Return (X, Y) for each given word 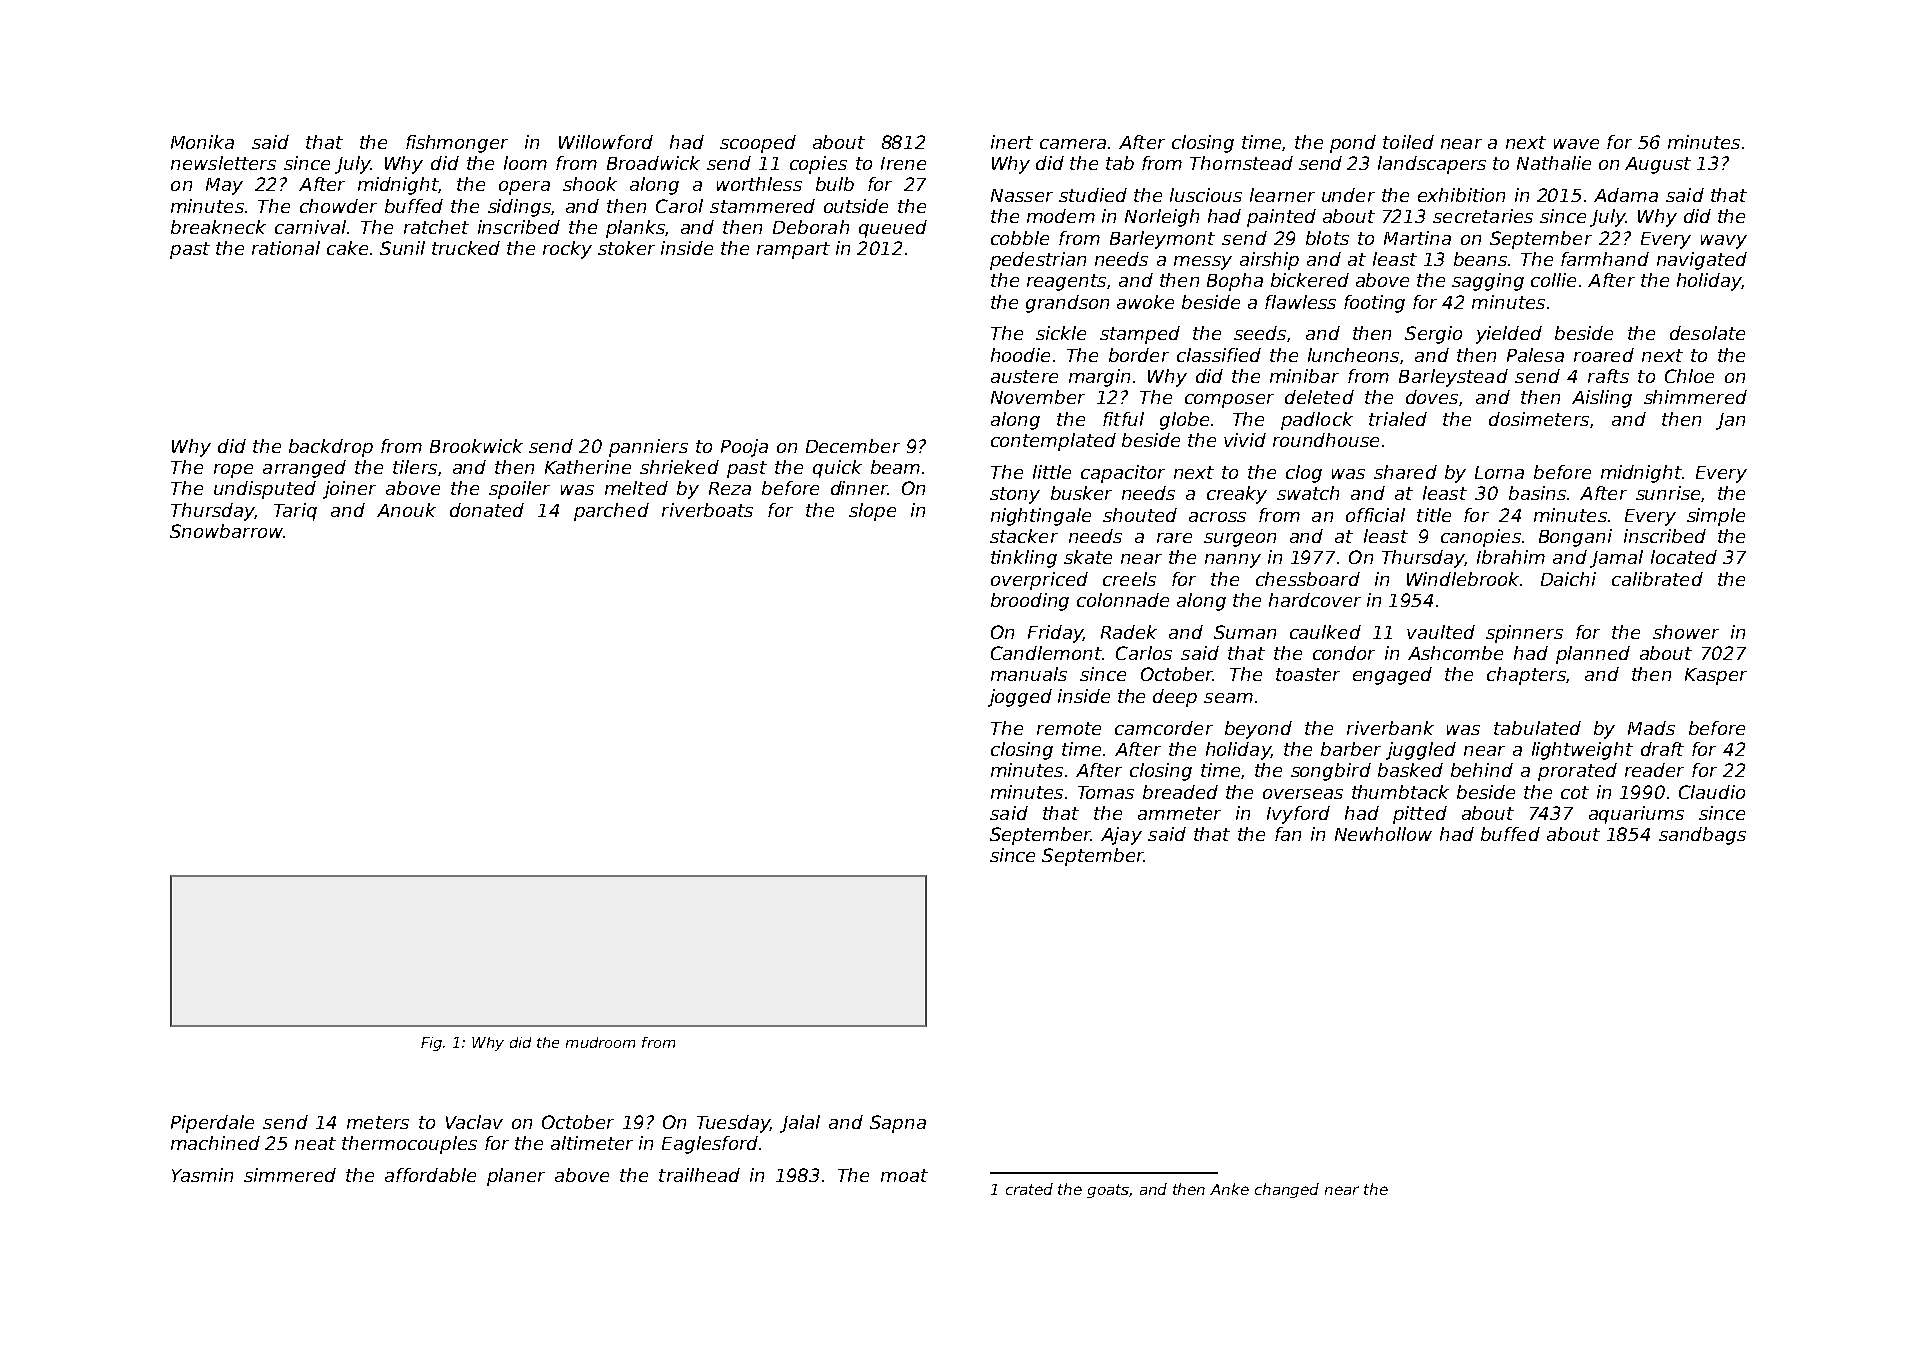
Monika (202, 142)
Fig (431, 1044)
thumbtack (1400, 792)
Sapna (898, 1124)
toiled (1408, 142)
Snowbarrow (226, 531)
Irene (903, 163)
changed (1287, 1190)
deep (1175, 698)
